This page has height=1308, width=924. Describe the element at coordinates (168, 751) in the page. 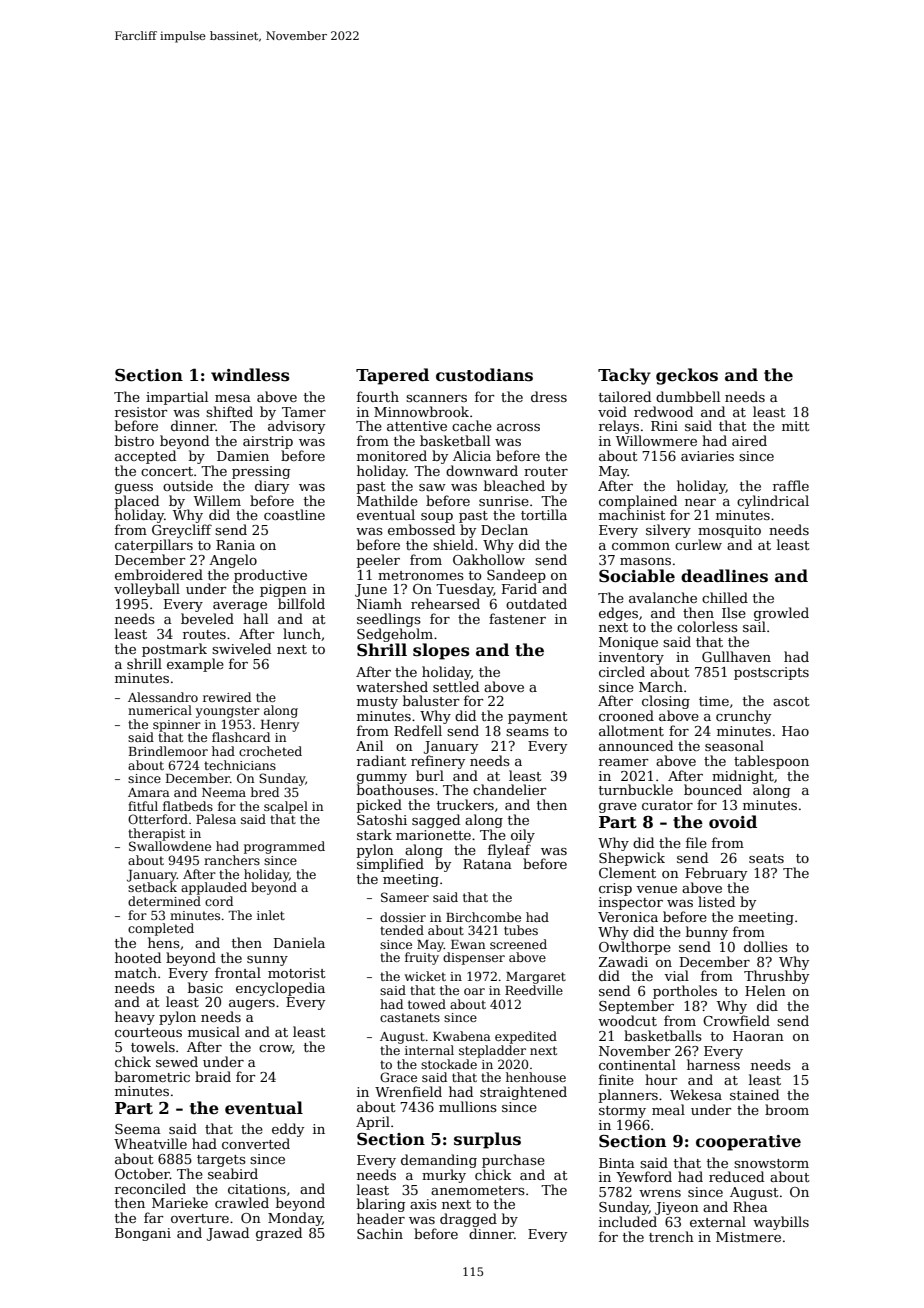

I see `Brindlemoor` at that location.
